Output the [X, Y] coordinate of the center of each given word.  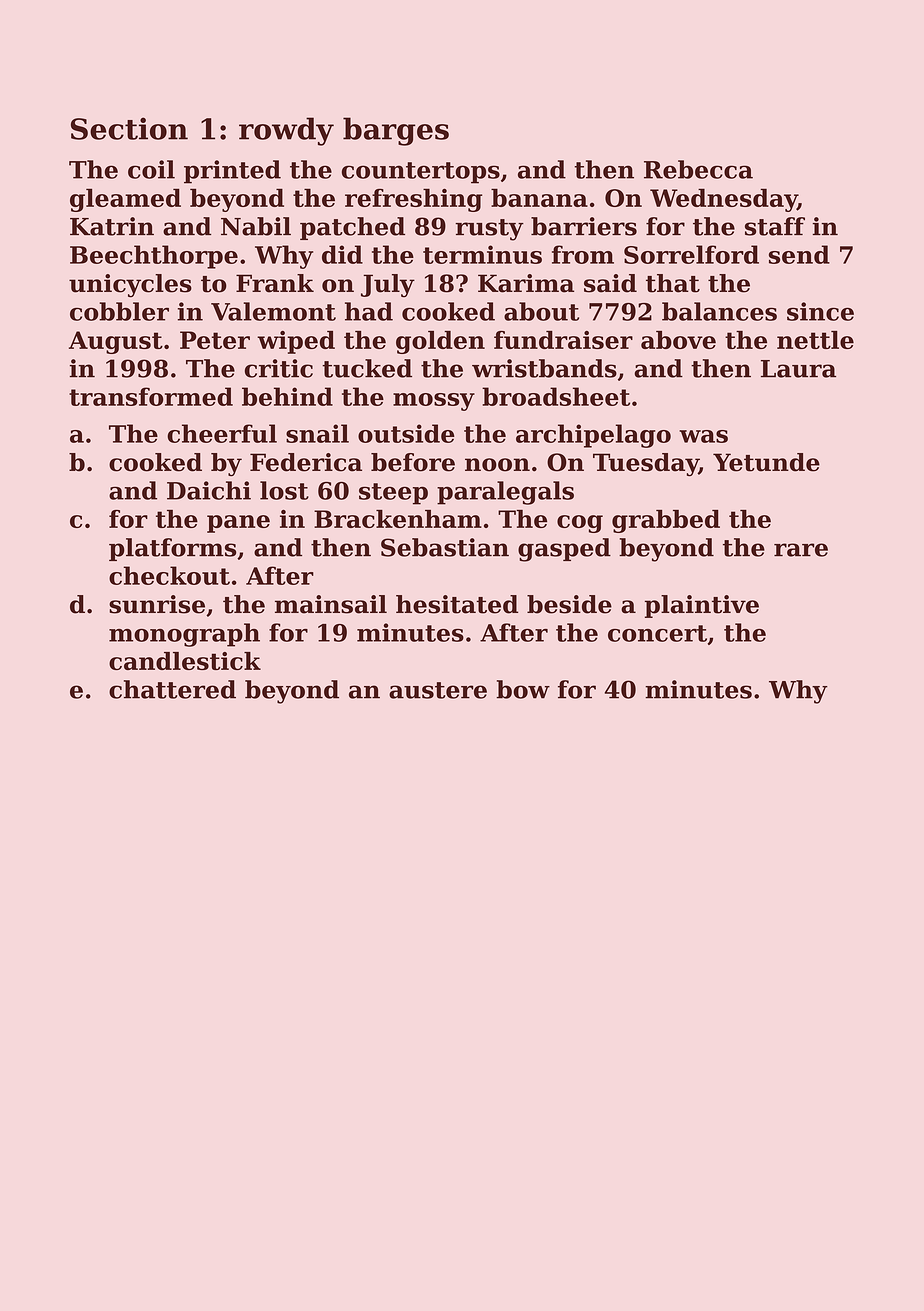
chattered [172, 689]
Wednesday [723, 200]
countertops [421, 173]
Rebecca [698, 169]
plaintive [702, 606]
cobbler [119, 311]
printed [232, 172]
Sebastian [445, 547]
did [342, 254]
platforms [172, 549]
